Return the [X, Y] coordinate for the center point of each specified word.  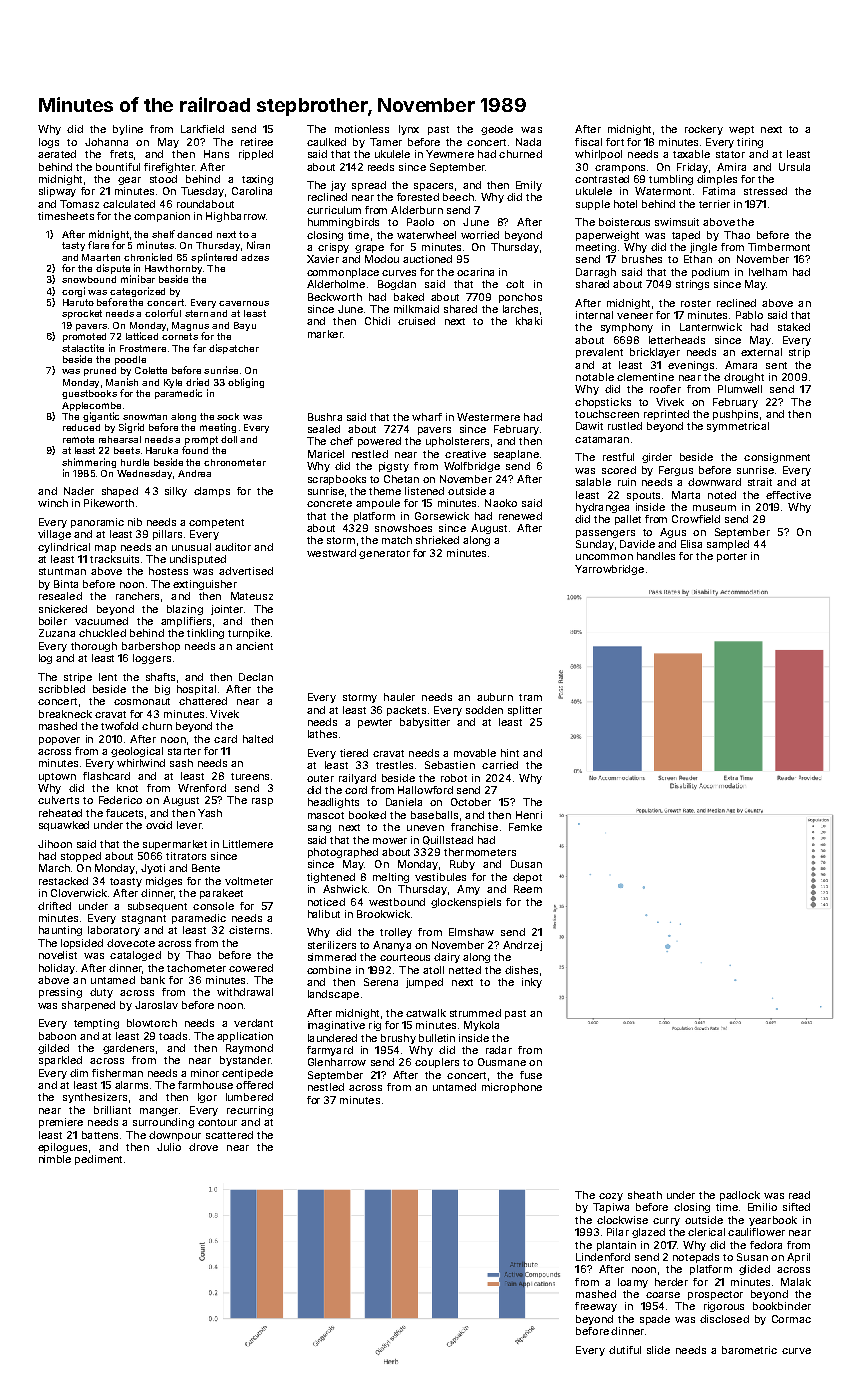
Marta [686, 495]
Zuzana [57, 633]
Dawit [589, 426]
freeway [596, 1307]
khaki [529, 321]
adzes [255, 257]
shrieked [437, 540]
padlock [740, 1196]
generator [384, 554]
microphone [512, 1088]
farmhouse [205, 1085]
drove [203, 1147]
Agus [673, 533]
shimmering [89, 463]
